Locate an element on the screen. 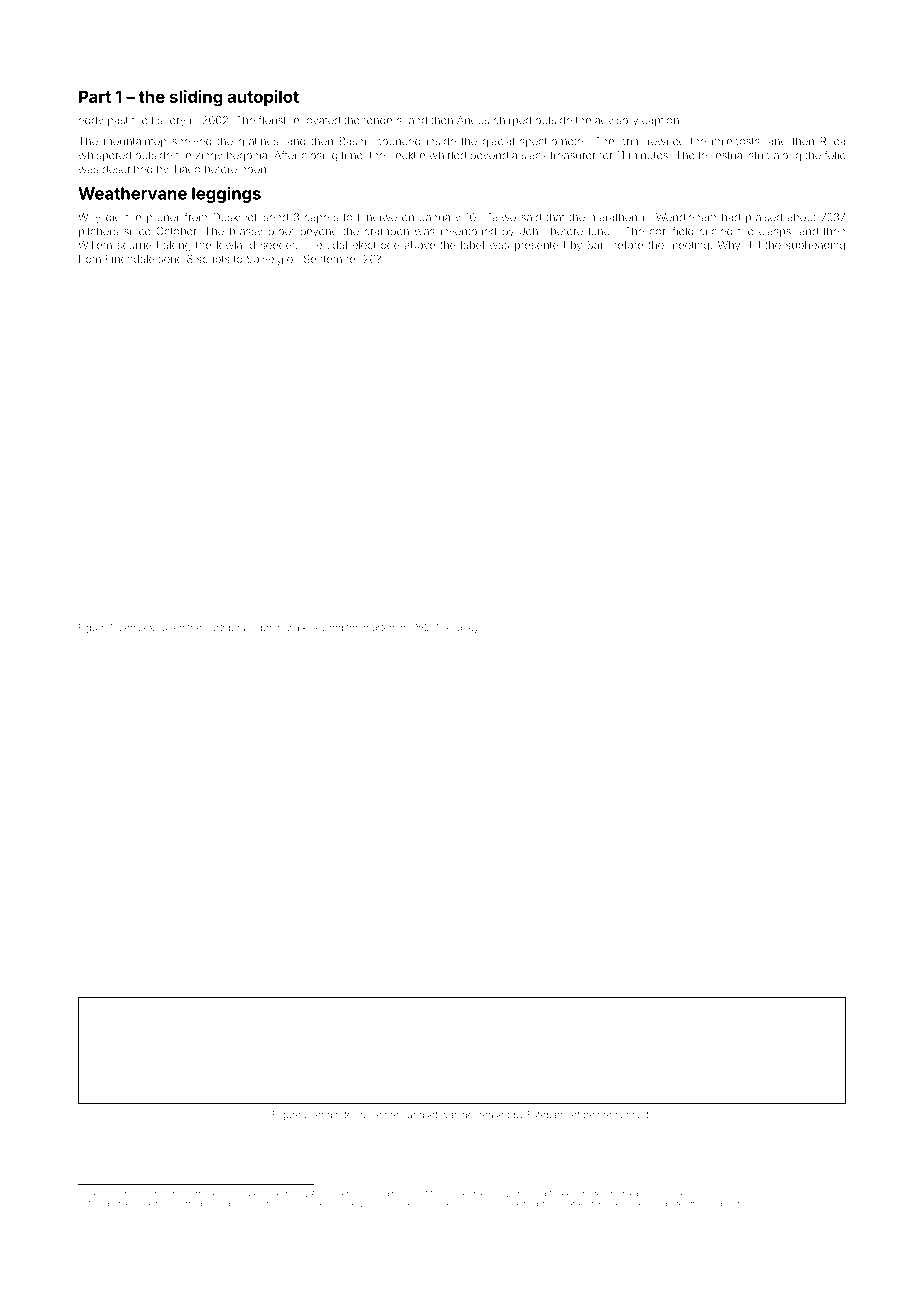 Image resolution: width=924 pixels, height=1308 pixels. excluded is located at coordinates (164, 627).
